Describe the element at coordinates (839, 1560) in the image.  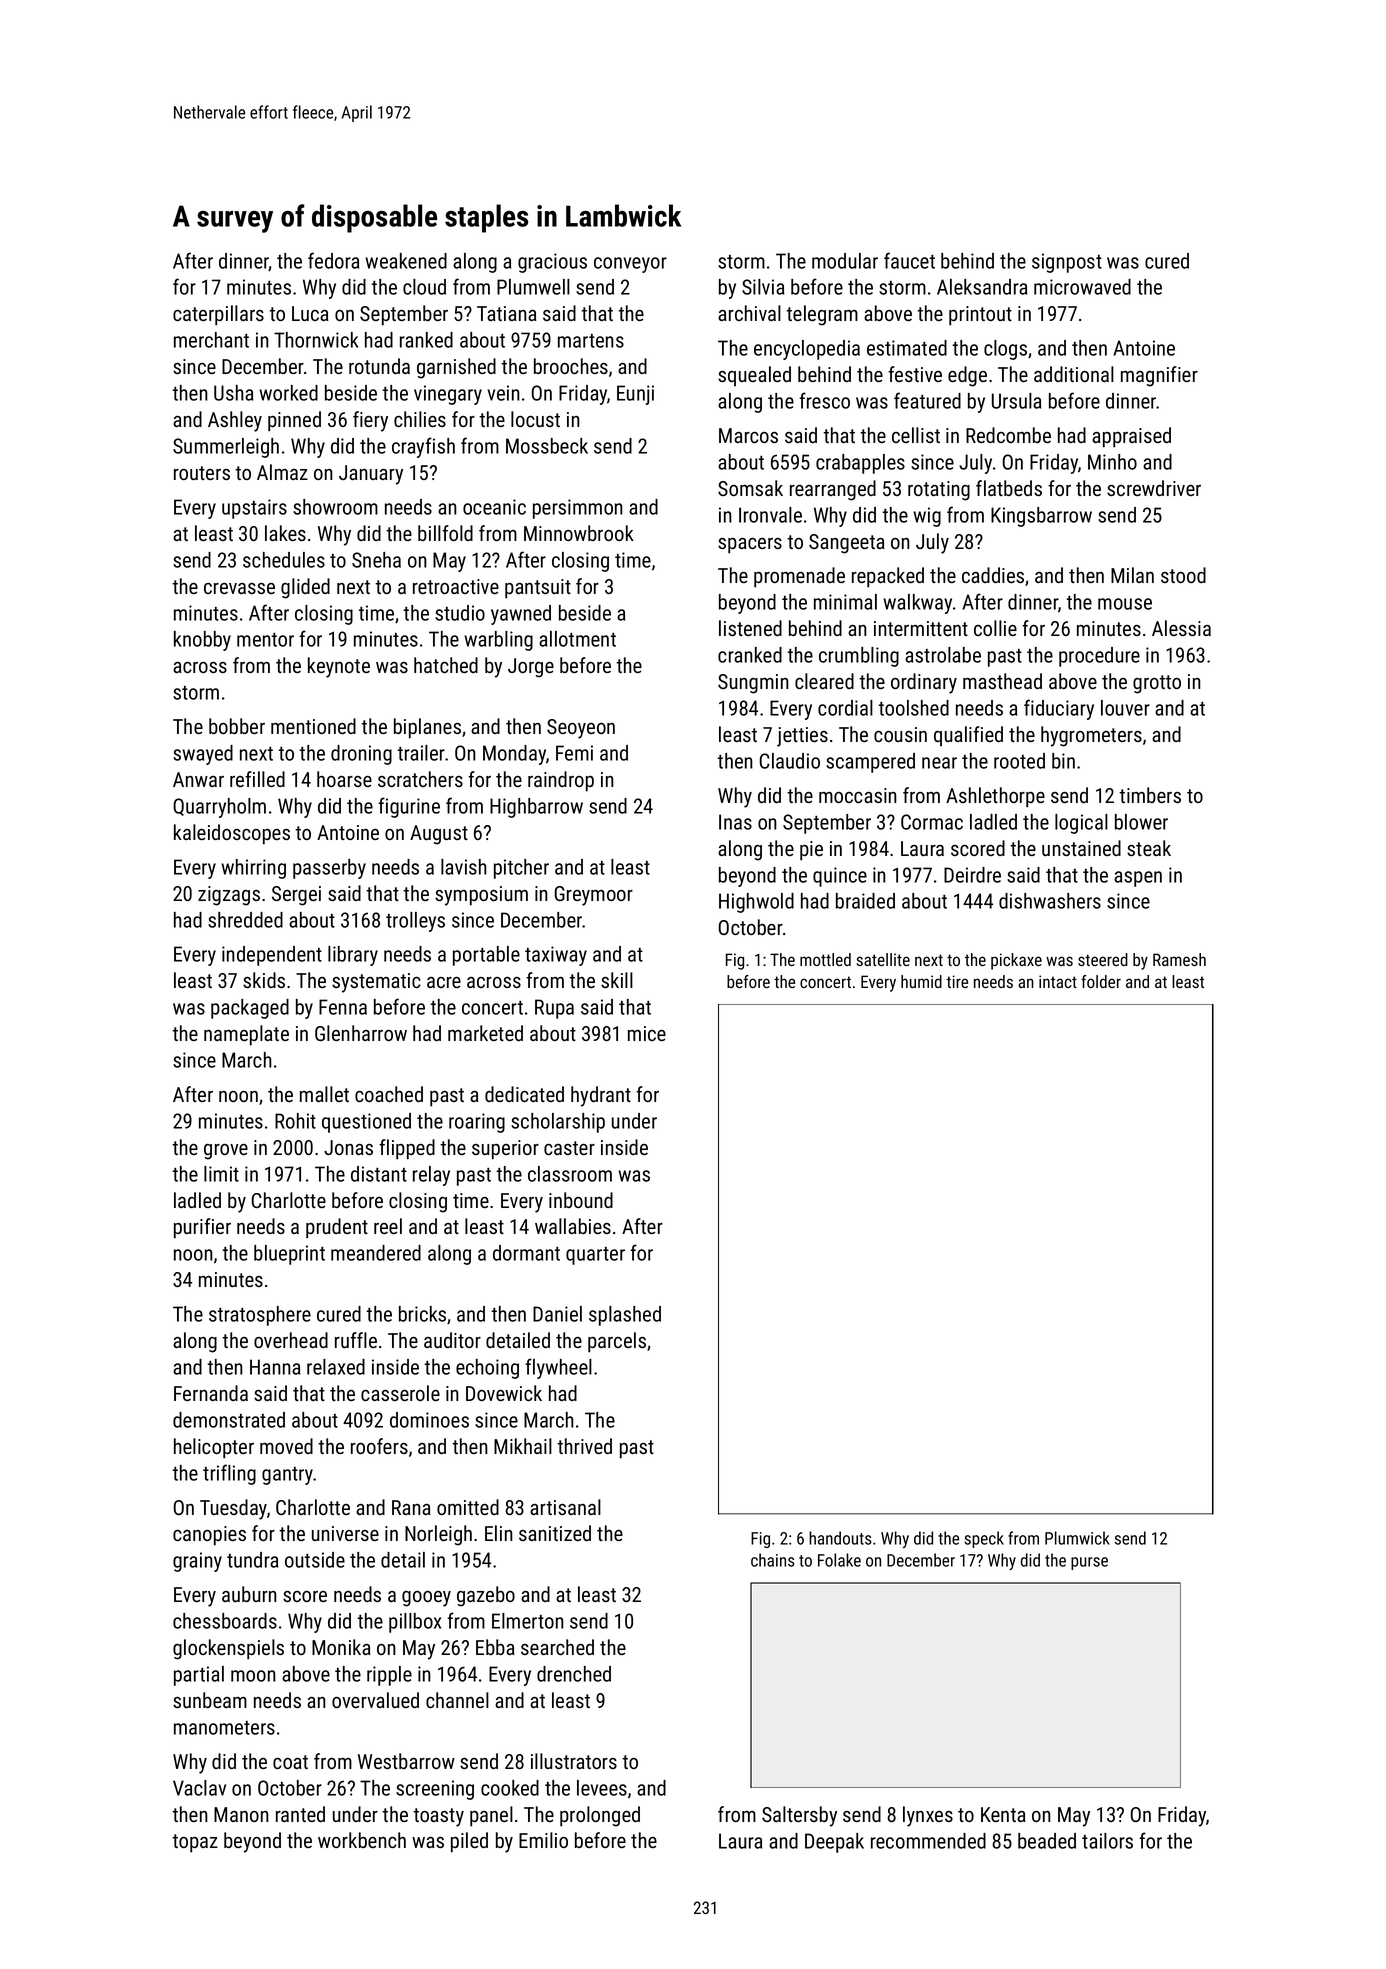
I see `Folake` at that location.
